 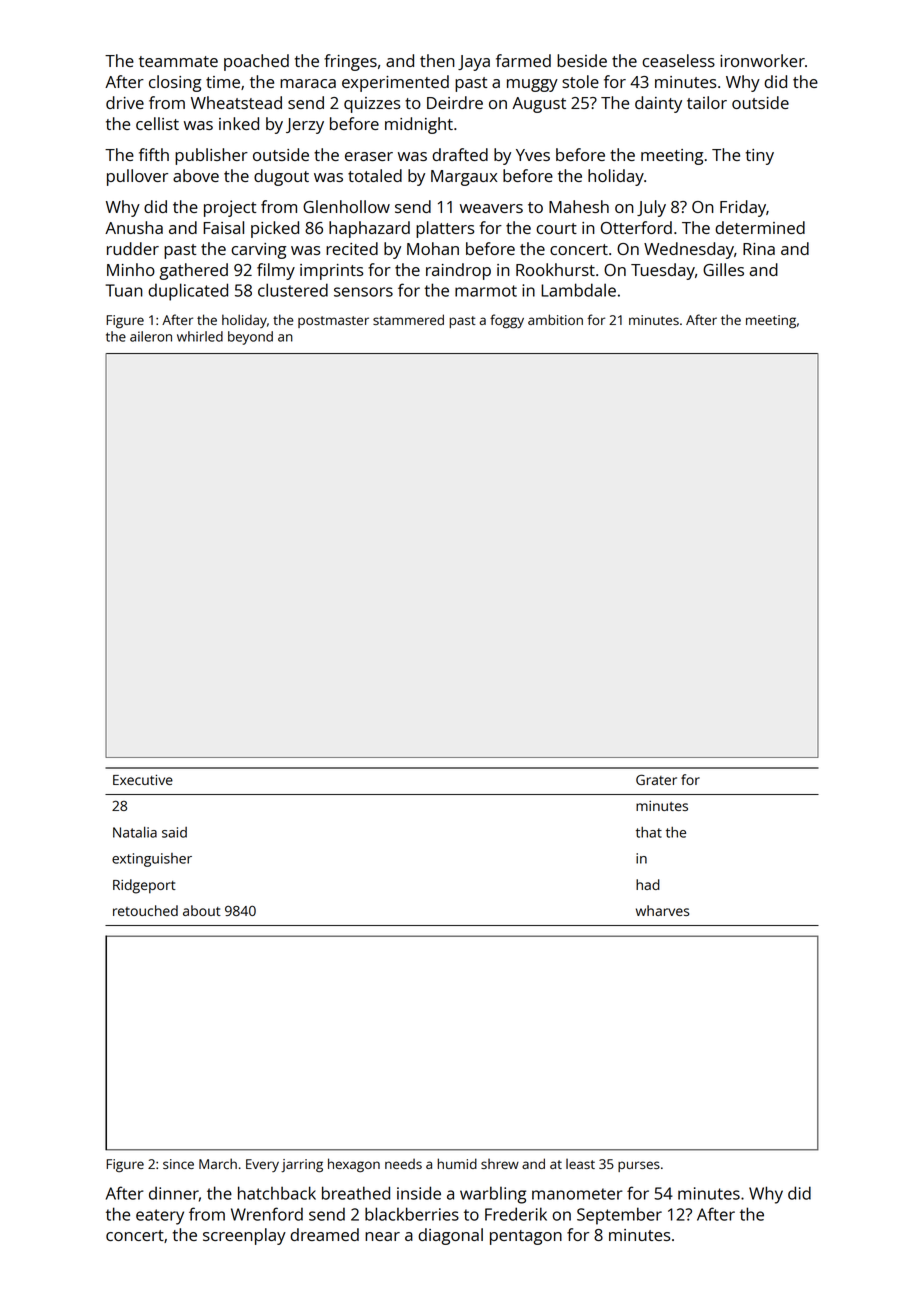 What do you see at coordinates (656, 779) in the document?
I see `Grater` at bounding box center [656, 779].
